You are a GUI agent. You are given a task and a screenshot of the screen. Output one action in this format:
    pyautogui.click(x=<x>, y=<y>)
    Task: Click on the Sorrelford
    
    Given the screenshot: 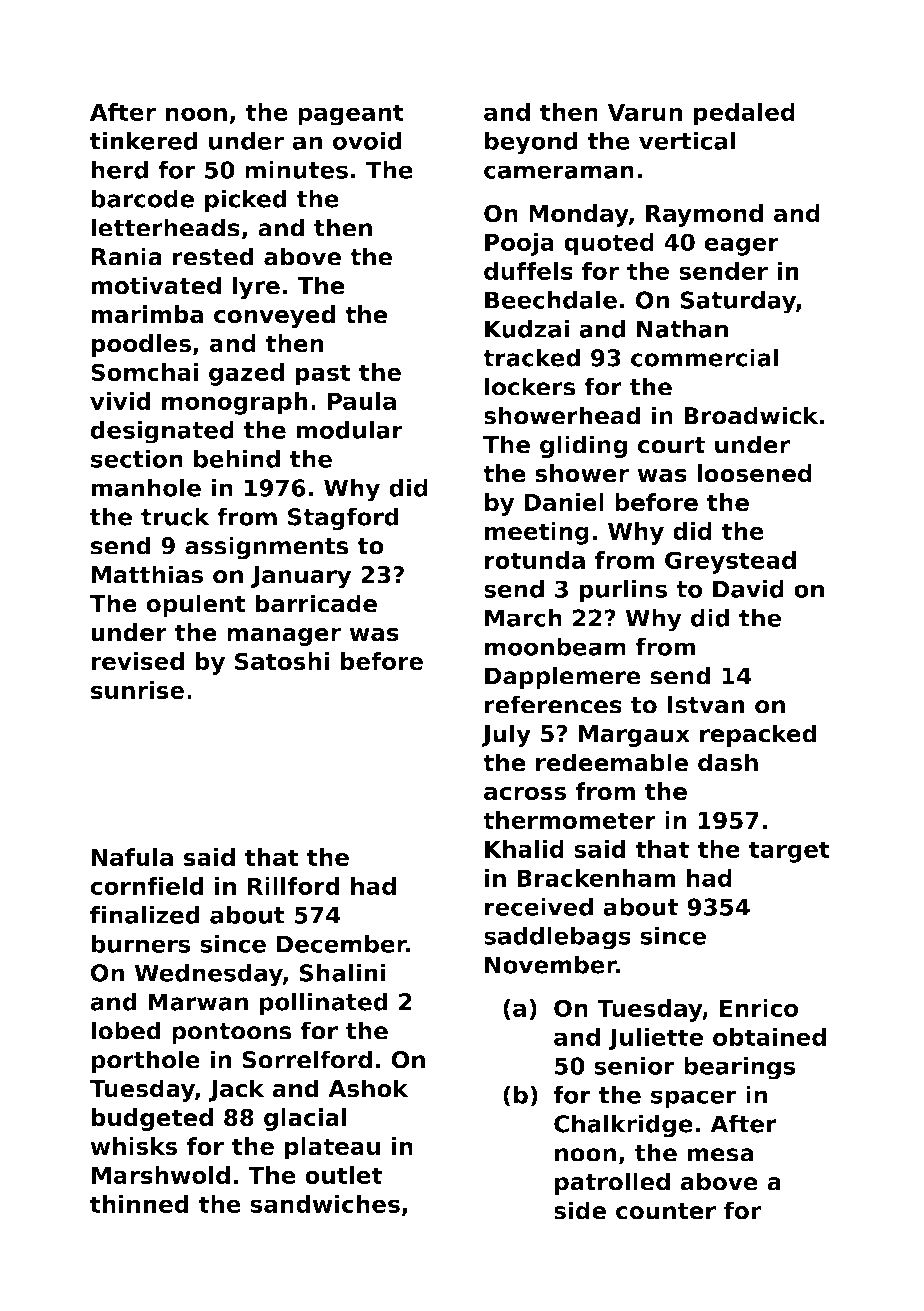 What is the action you would take?
    pyautogui.click(x=307, y=1059)
